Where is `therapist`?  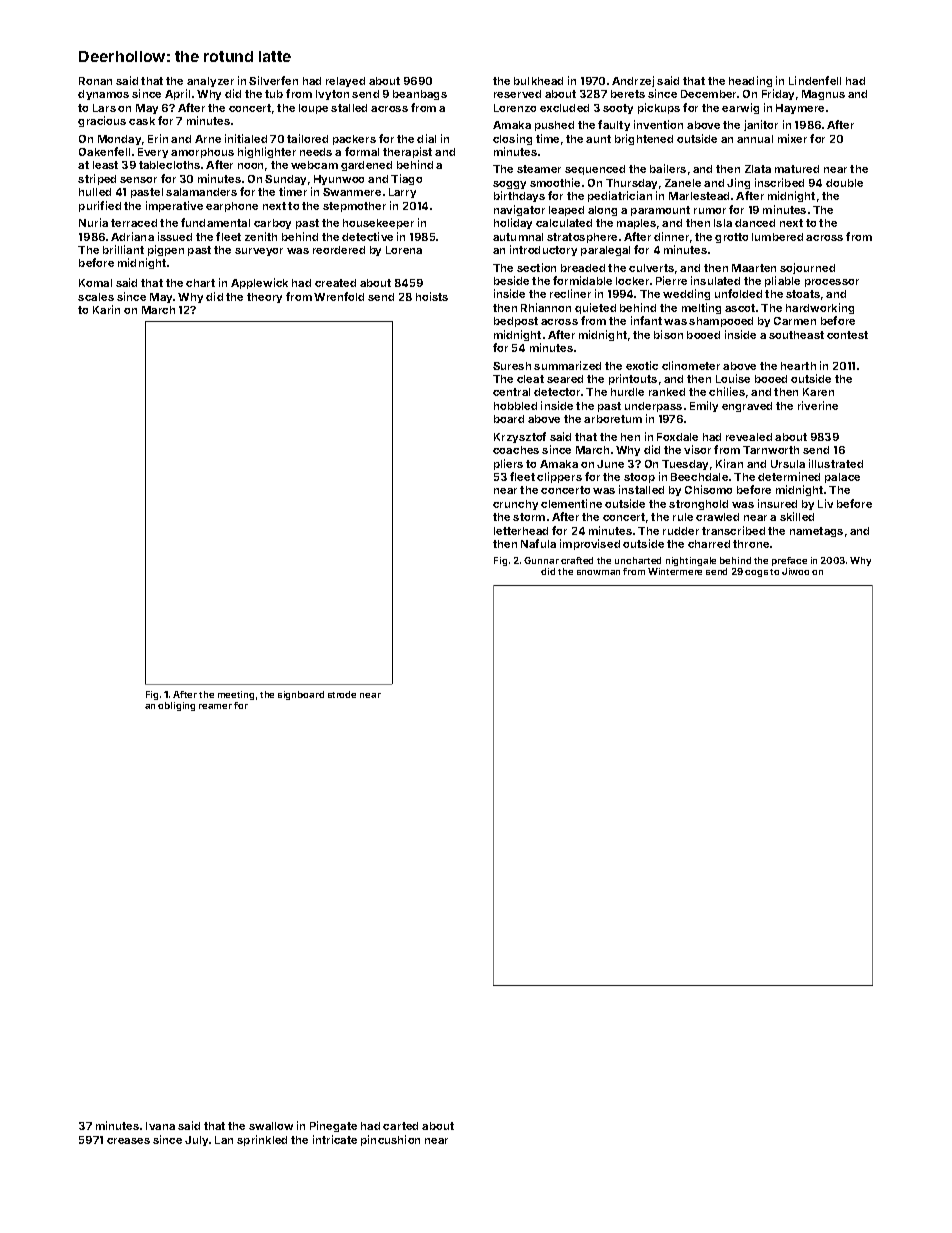 therapist is located at coordinates (407, 152).
